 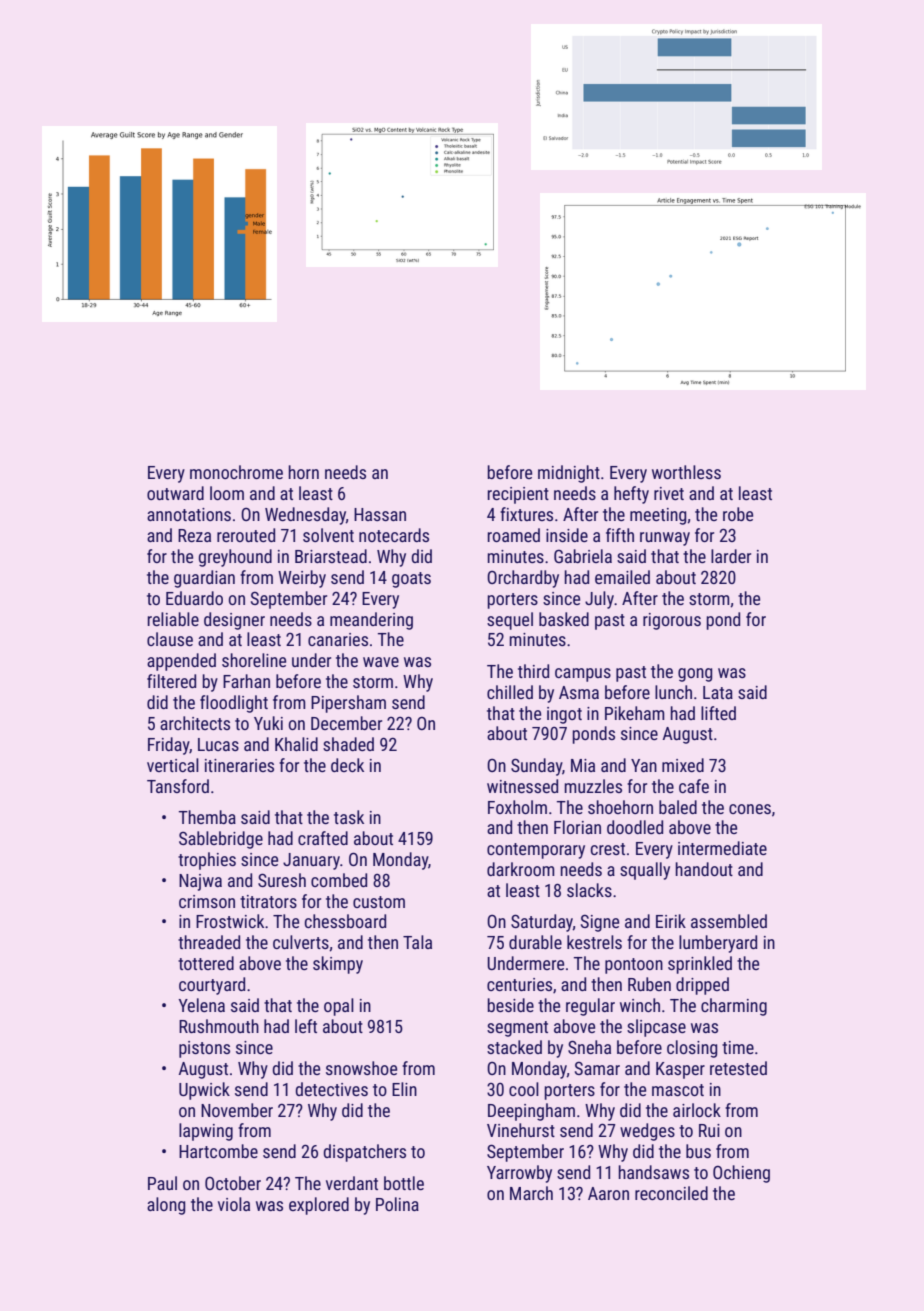 I want to click on squally, so click(x=645, y=871).
